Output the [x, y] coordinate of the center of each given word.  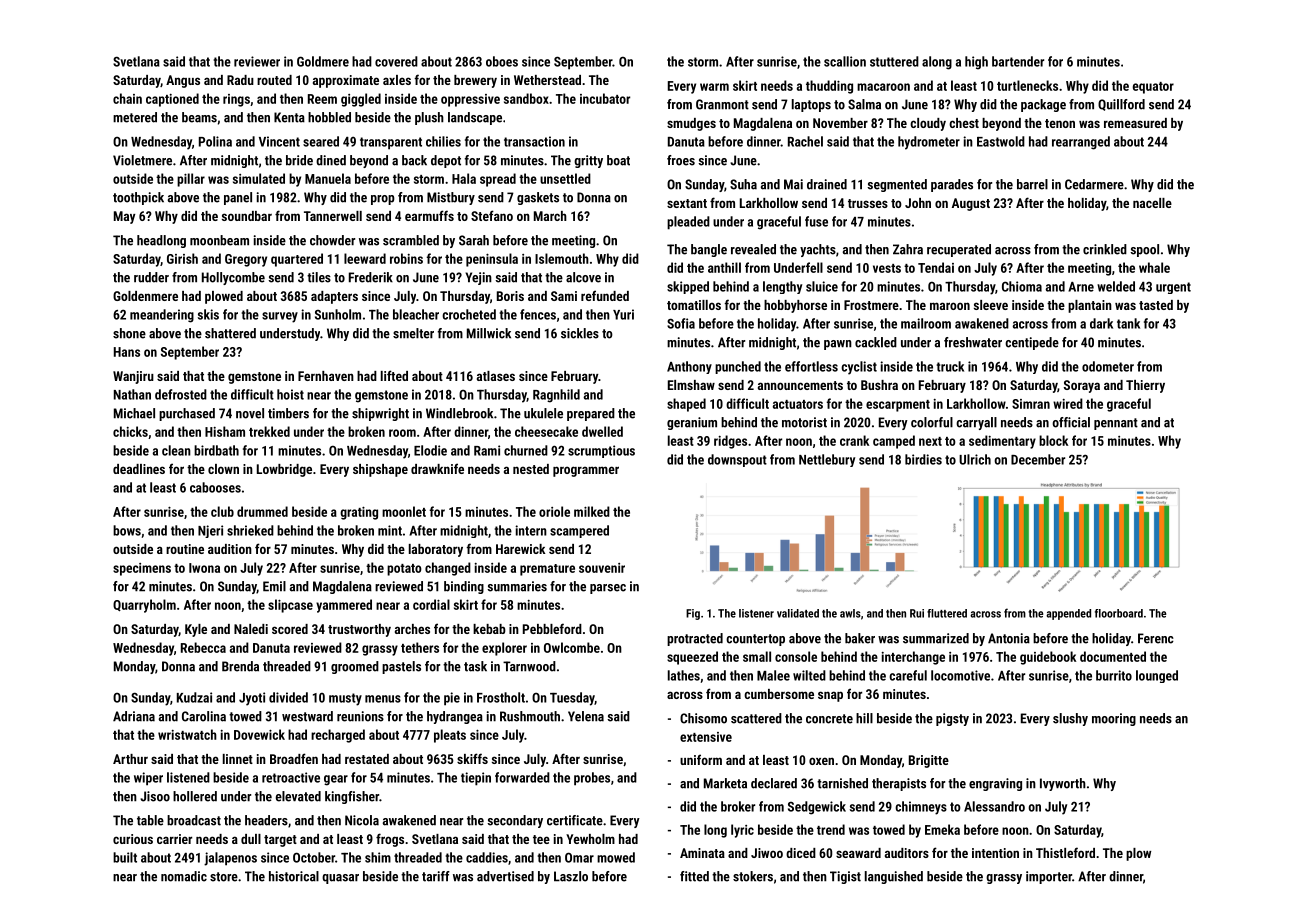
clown [223, 469]
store [224, 877]
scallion [845, 61]
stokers [753, 876]
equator [1153, 88]
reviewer [257, 61]
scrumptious [601, 451]
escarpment [898, 406]
